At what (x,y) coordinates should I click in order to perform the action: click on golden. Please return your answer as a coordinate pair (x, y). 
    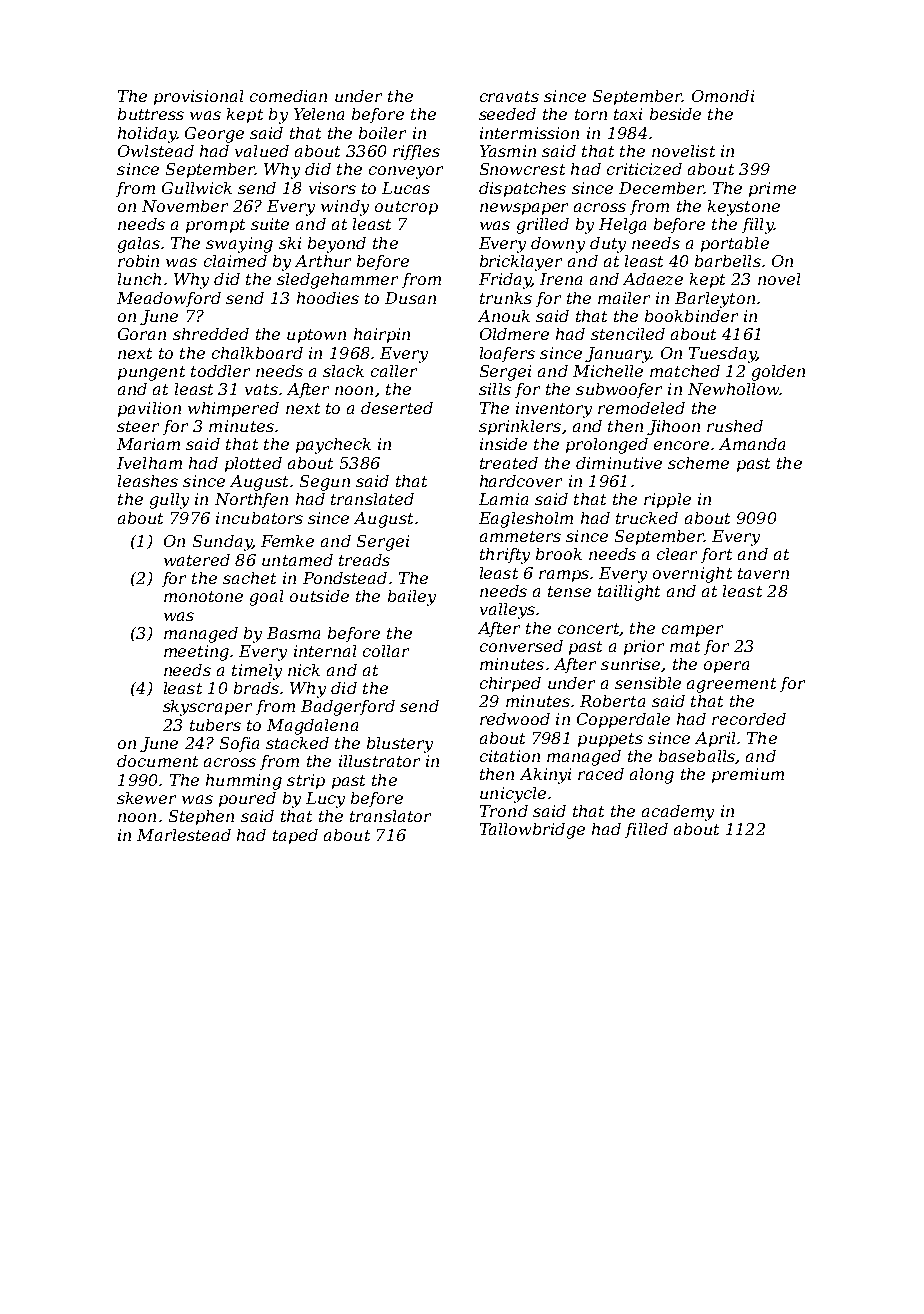
    Looking at the image, I should click on (778, 373).
